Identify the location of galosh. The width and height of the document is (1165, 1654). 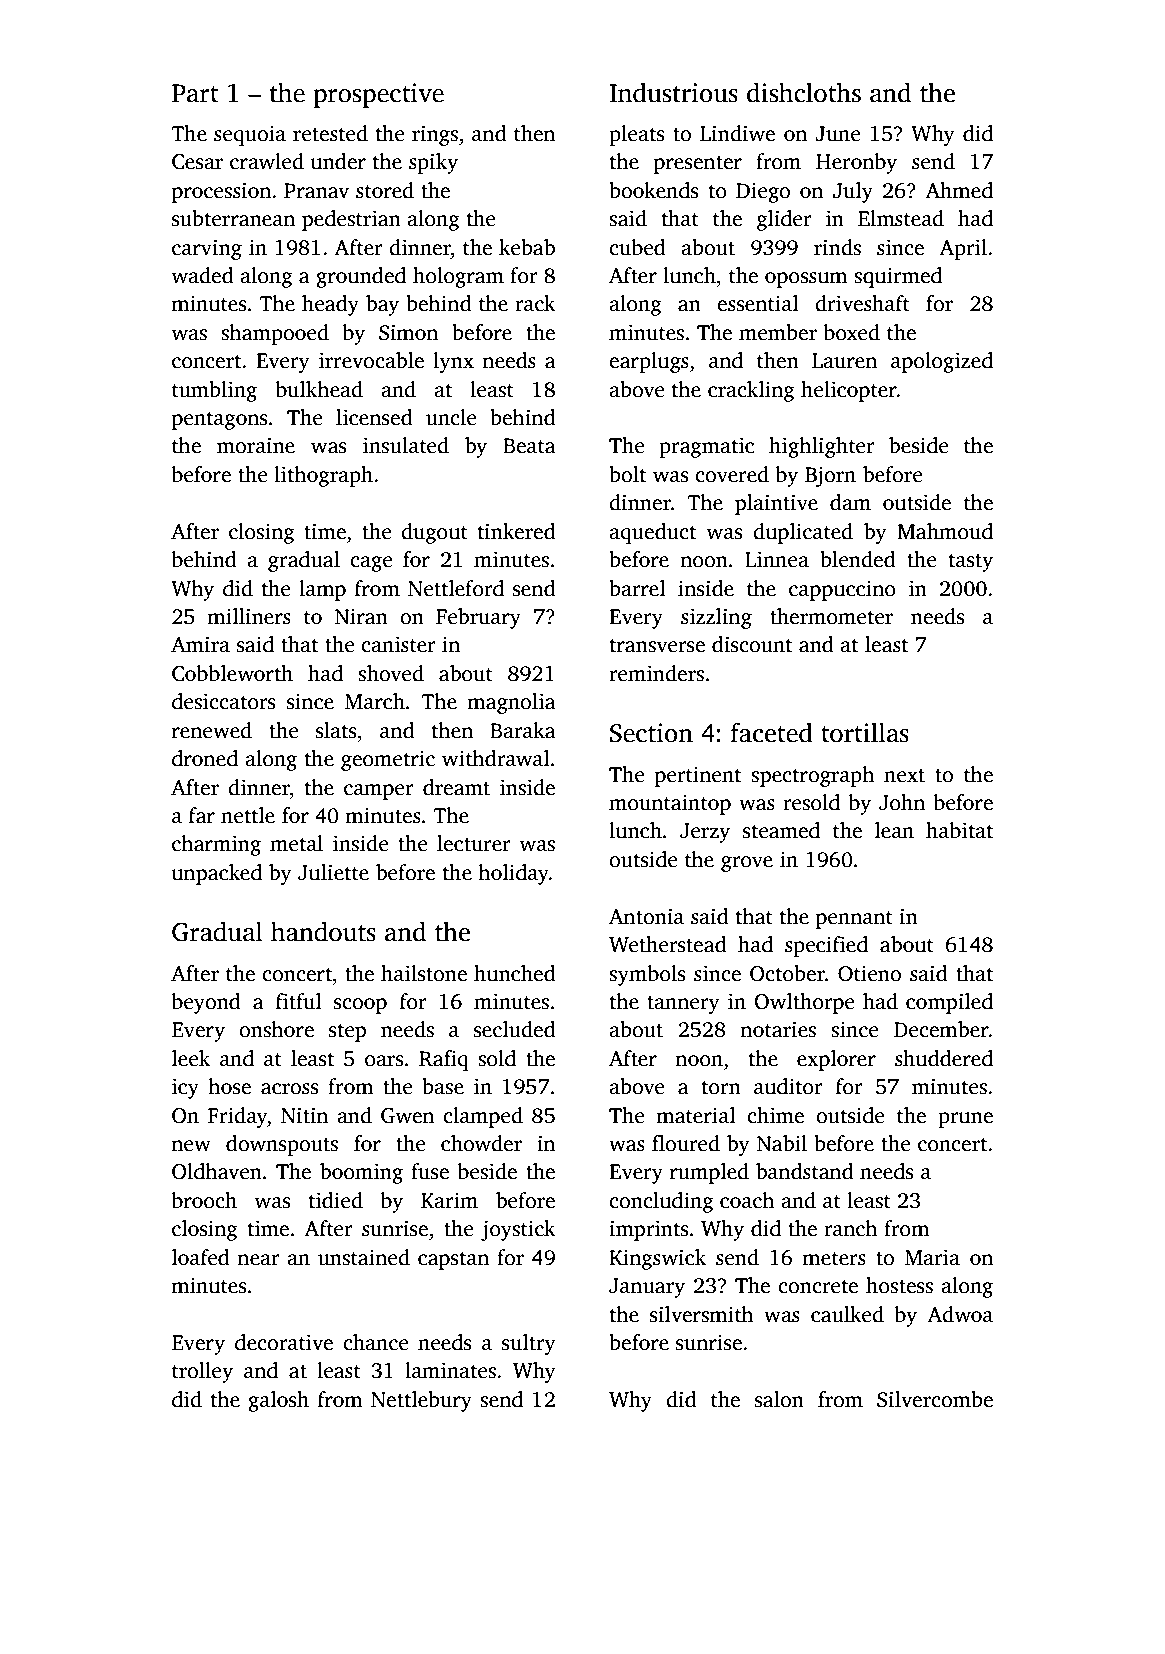
(278, 1401).
